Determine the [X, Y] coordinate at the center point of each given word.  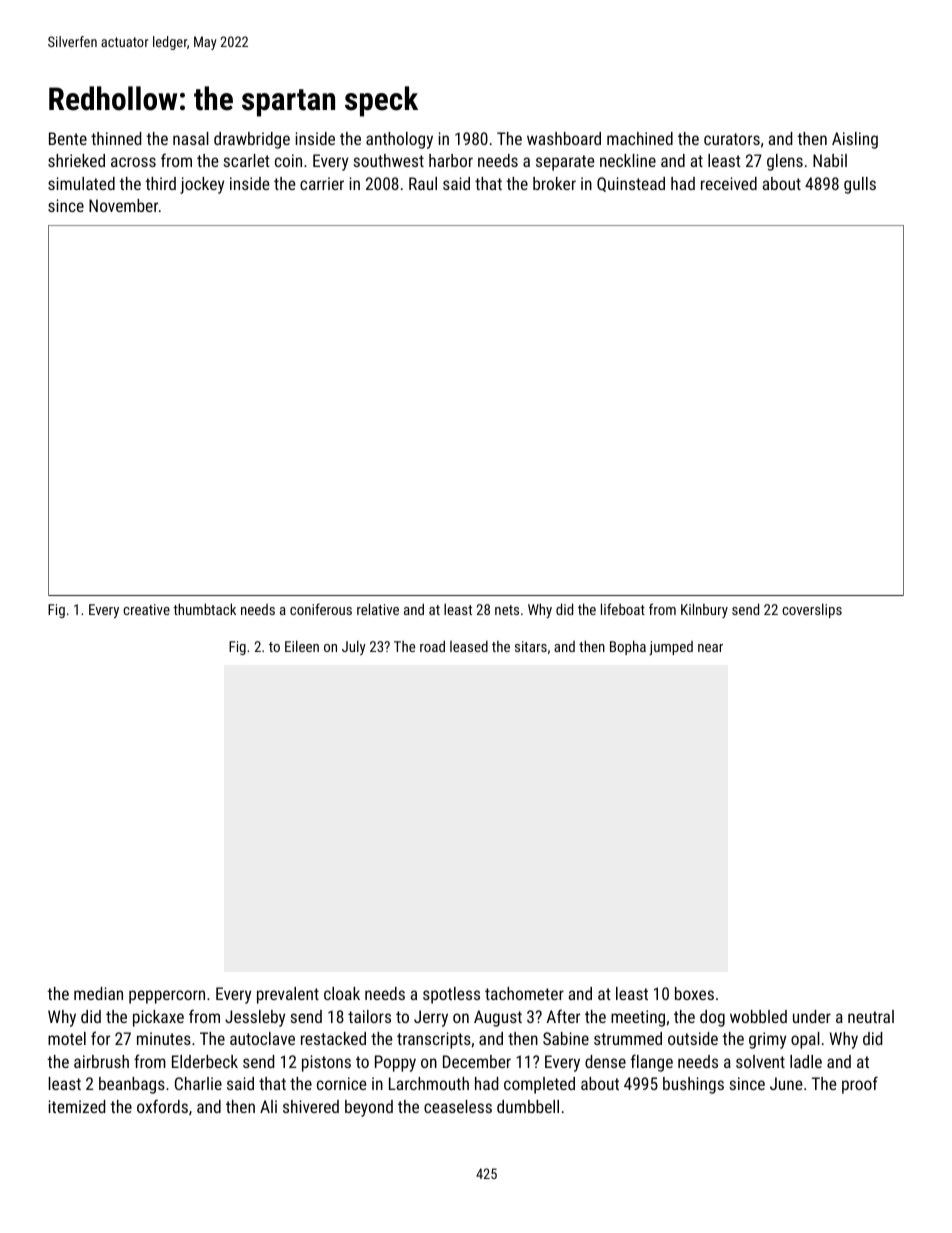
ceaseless [458, 1106]
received [729, 183]
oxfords [162, 1106]
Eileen [302, 646]
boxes [694, 993]
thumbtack [204, 609]
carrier [322, 183]
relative [378, 609]
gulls [860, 185]
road [432, 646]
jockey [202, 185]
